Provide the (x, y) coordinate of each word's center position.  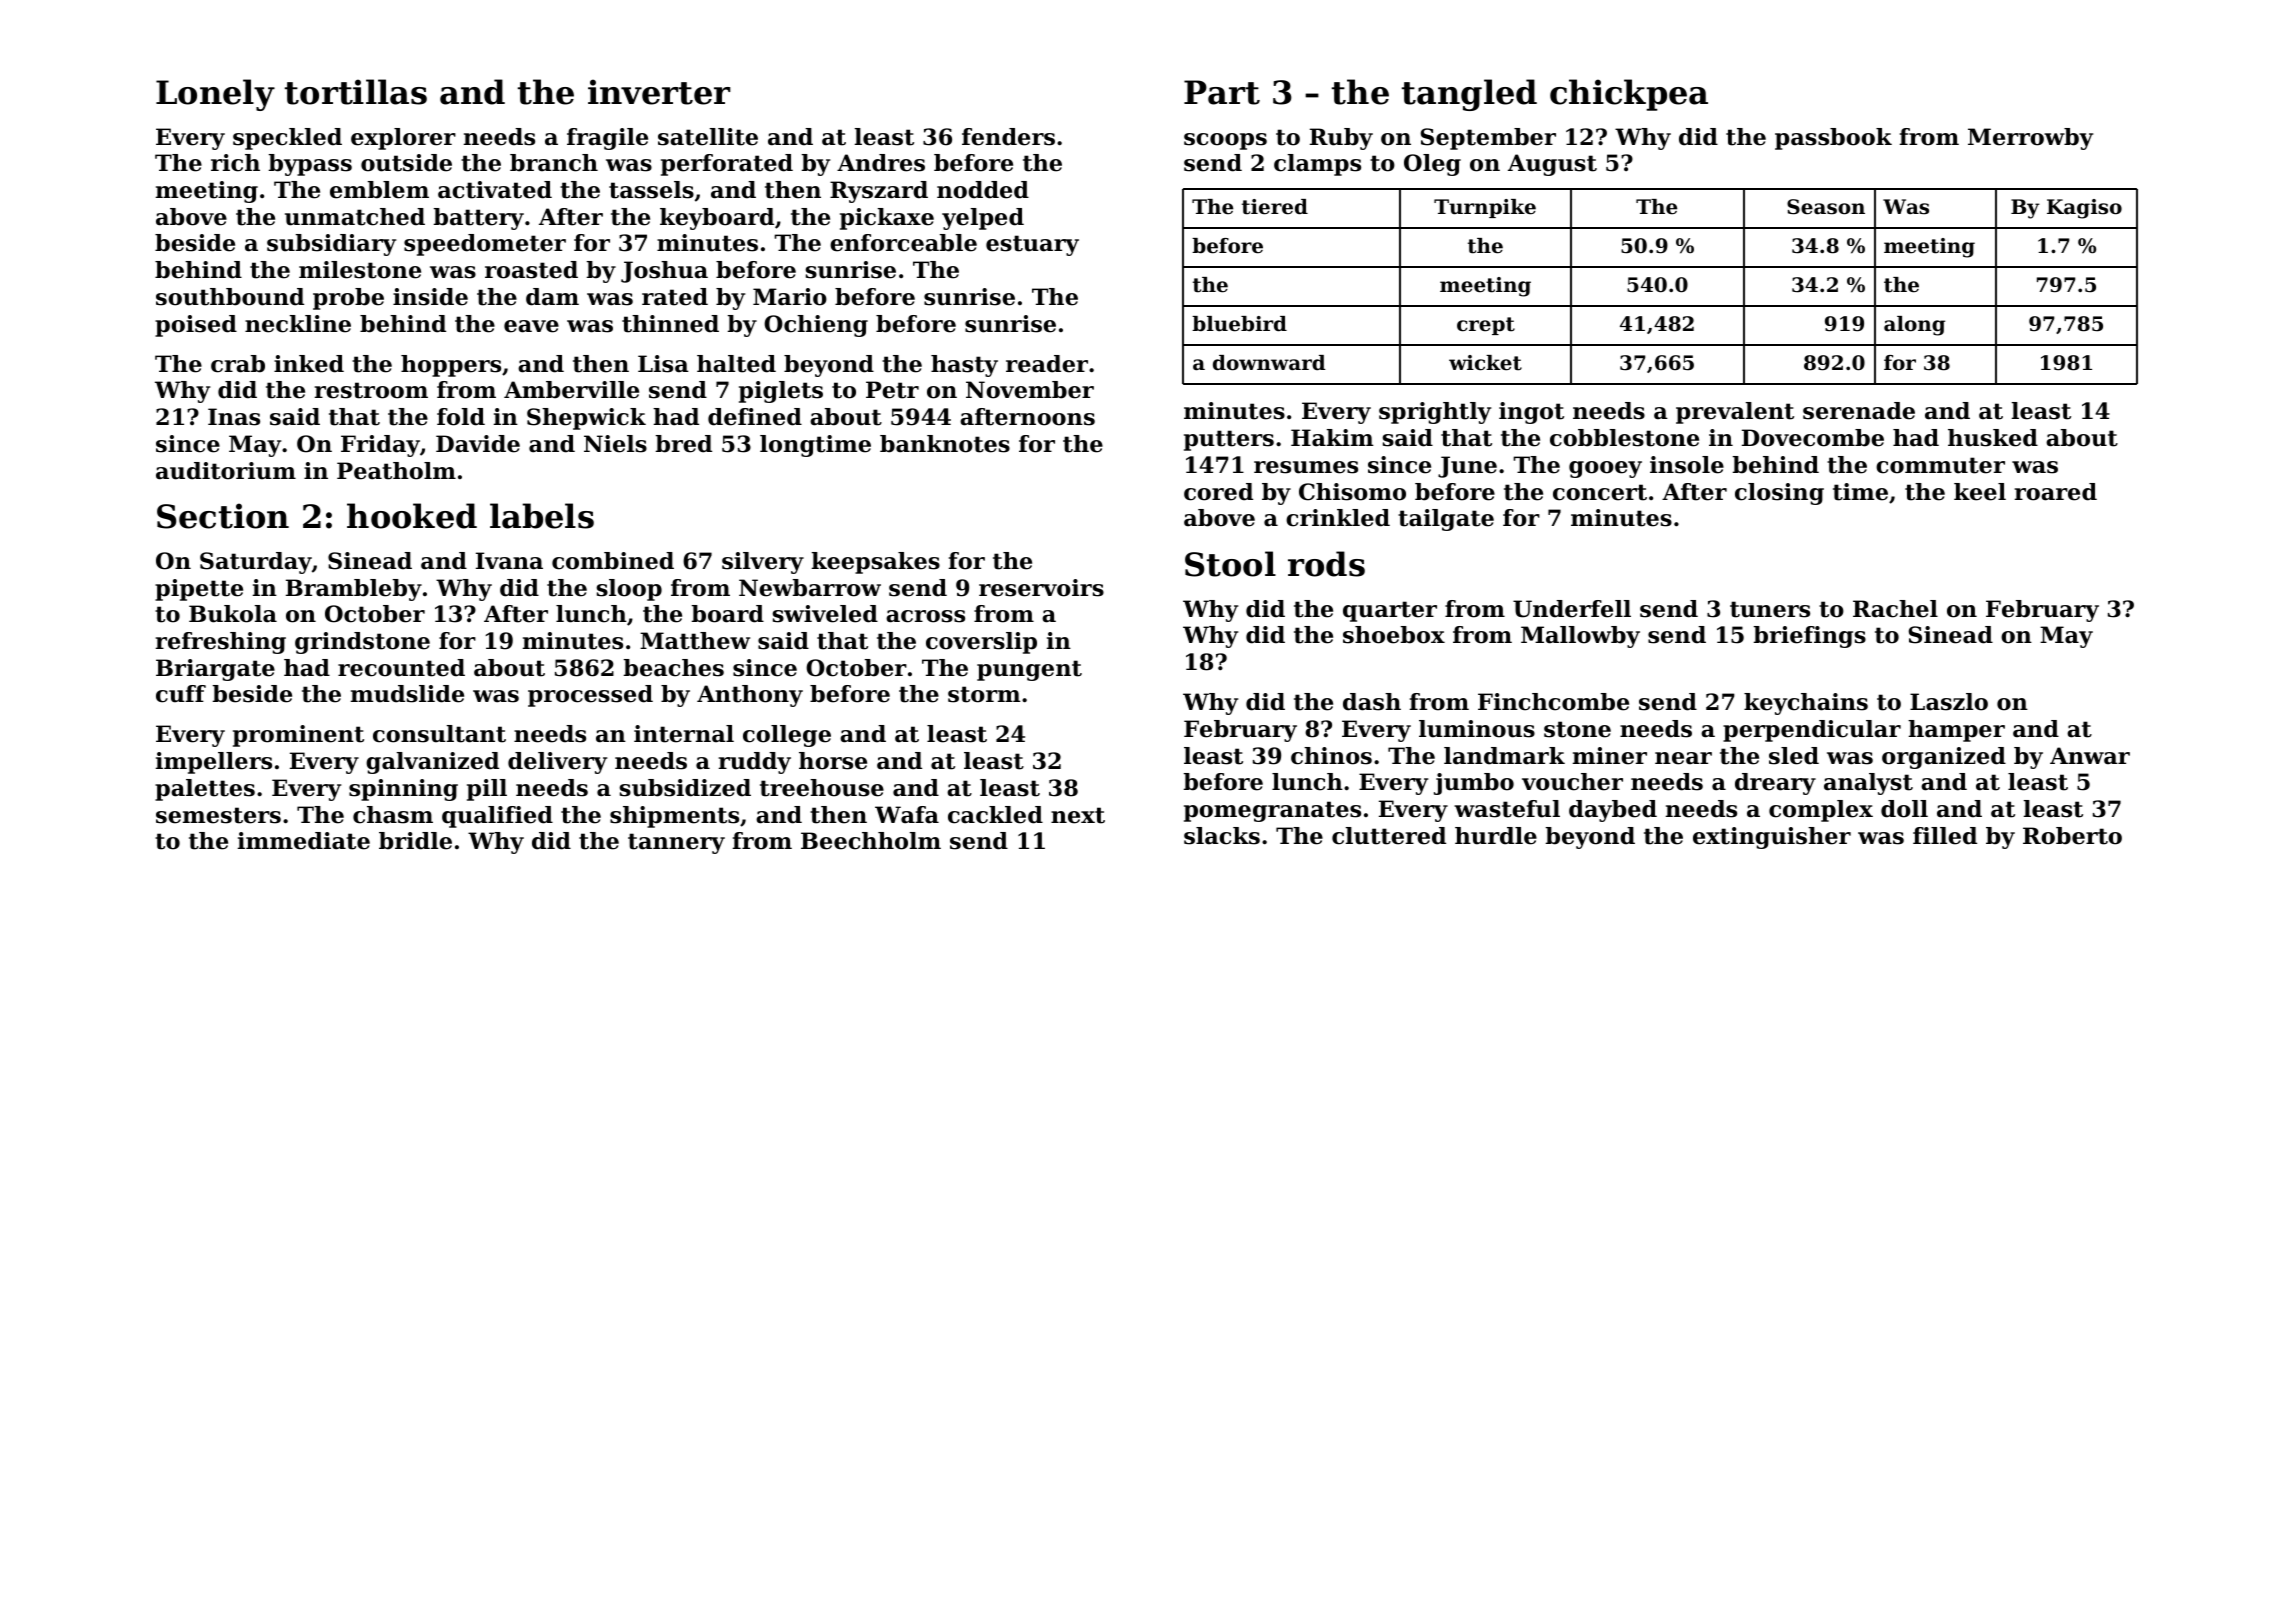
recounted (401, 668)
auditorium (226, 471)
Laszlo (1949, 702)
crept (1486, 326)
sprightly (1435, 413)
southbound (230, 297)
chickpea (1629, 95)
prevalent (1735, 413)
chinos (1331, 756)
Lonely (215, 95)
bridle (415, 841)
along (1914, 326)
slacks (1222, 836)
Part (1222, 92)
